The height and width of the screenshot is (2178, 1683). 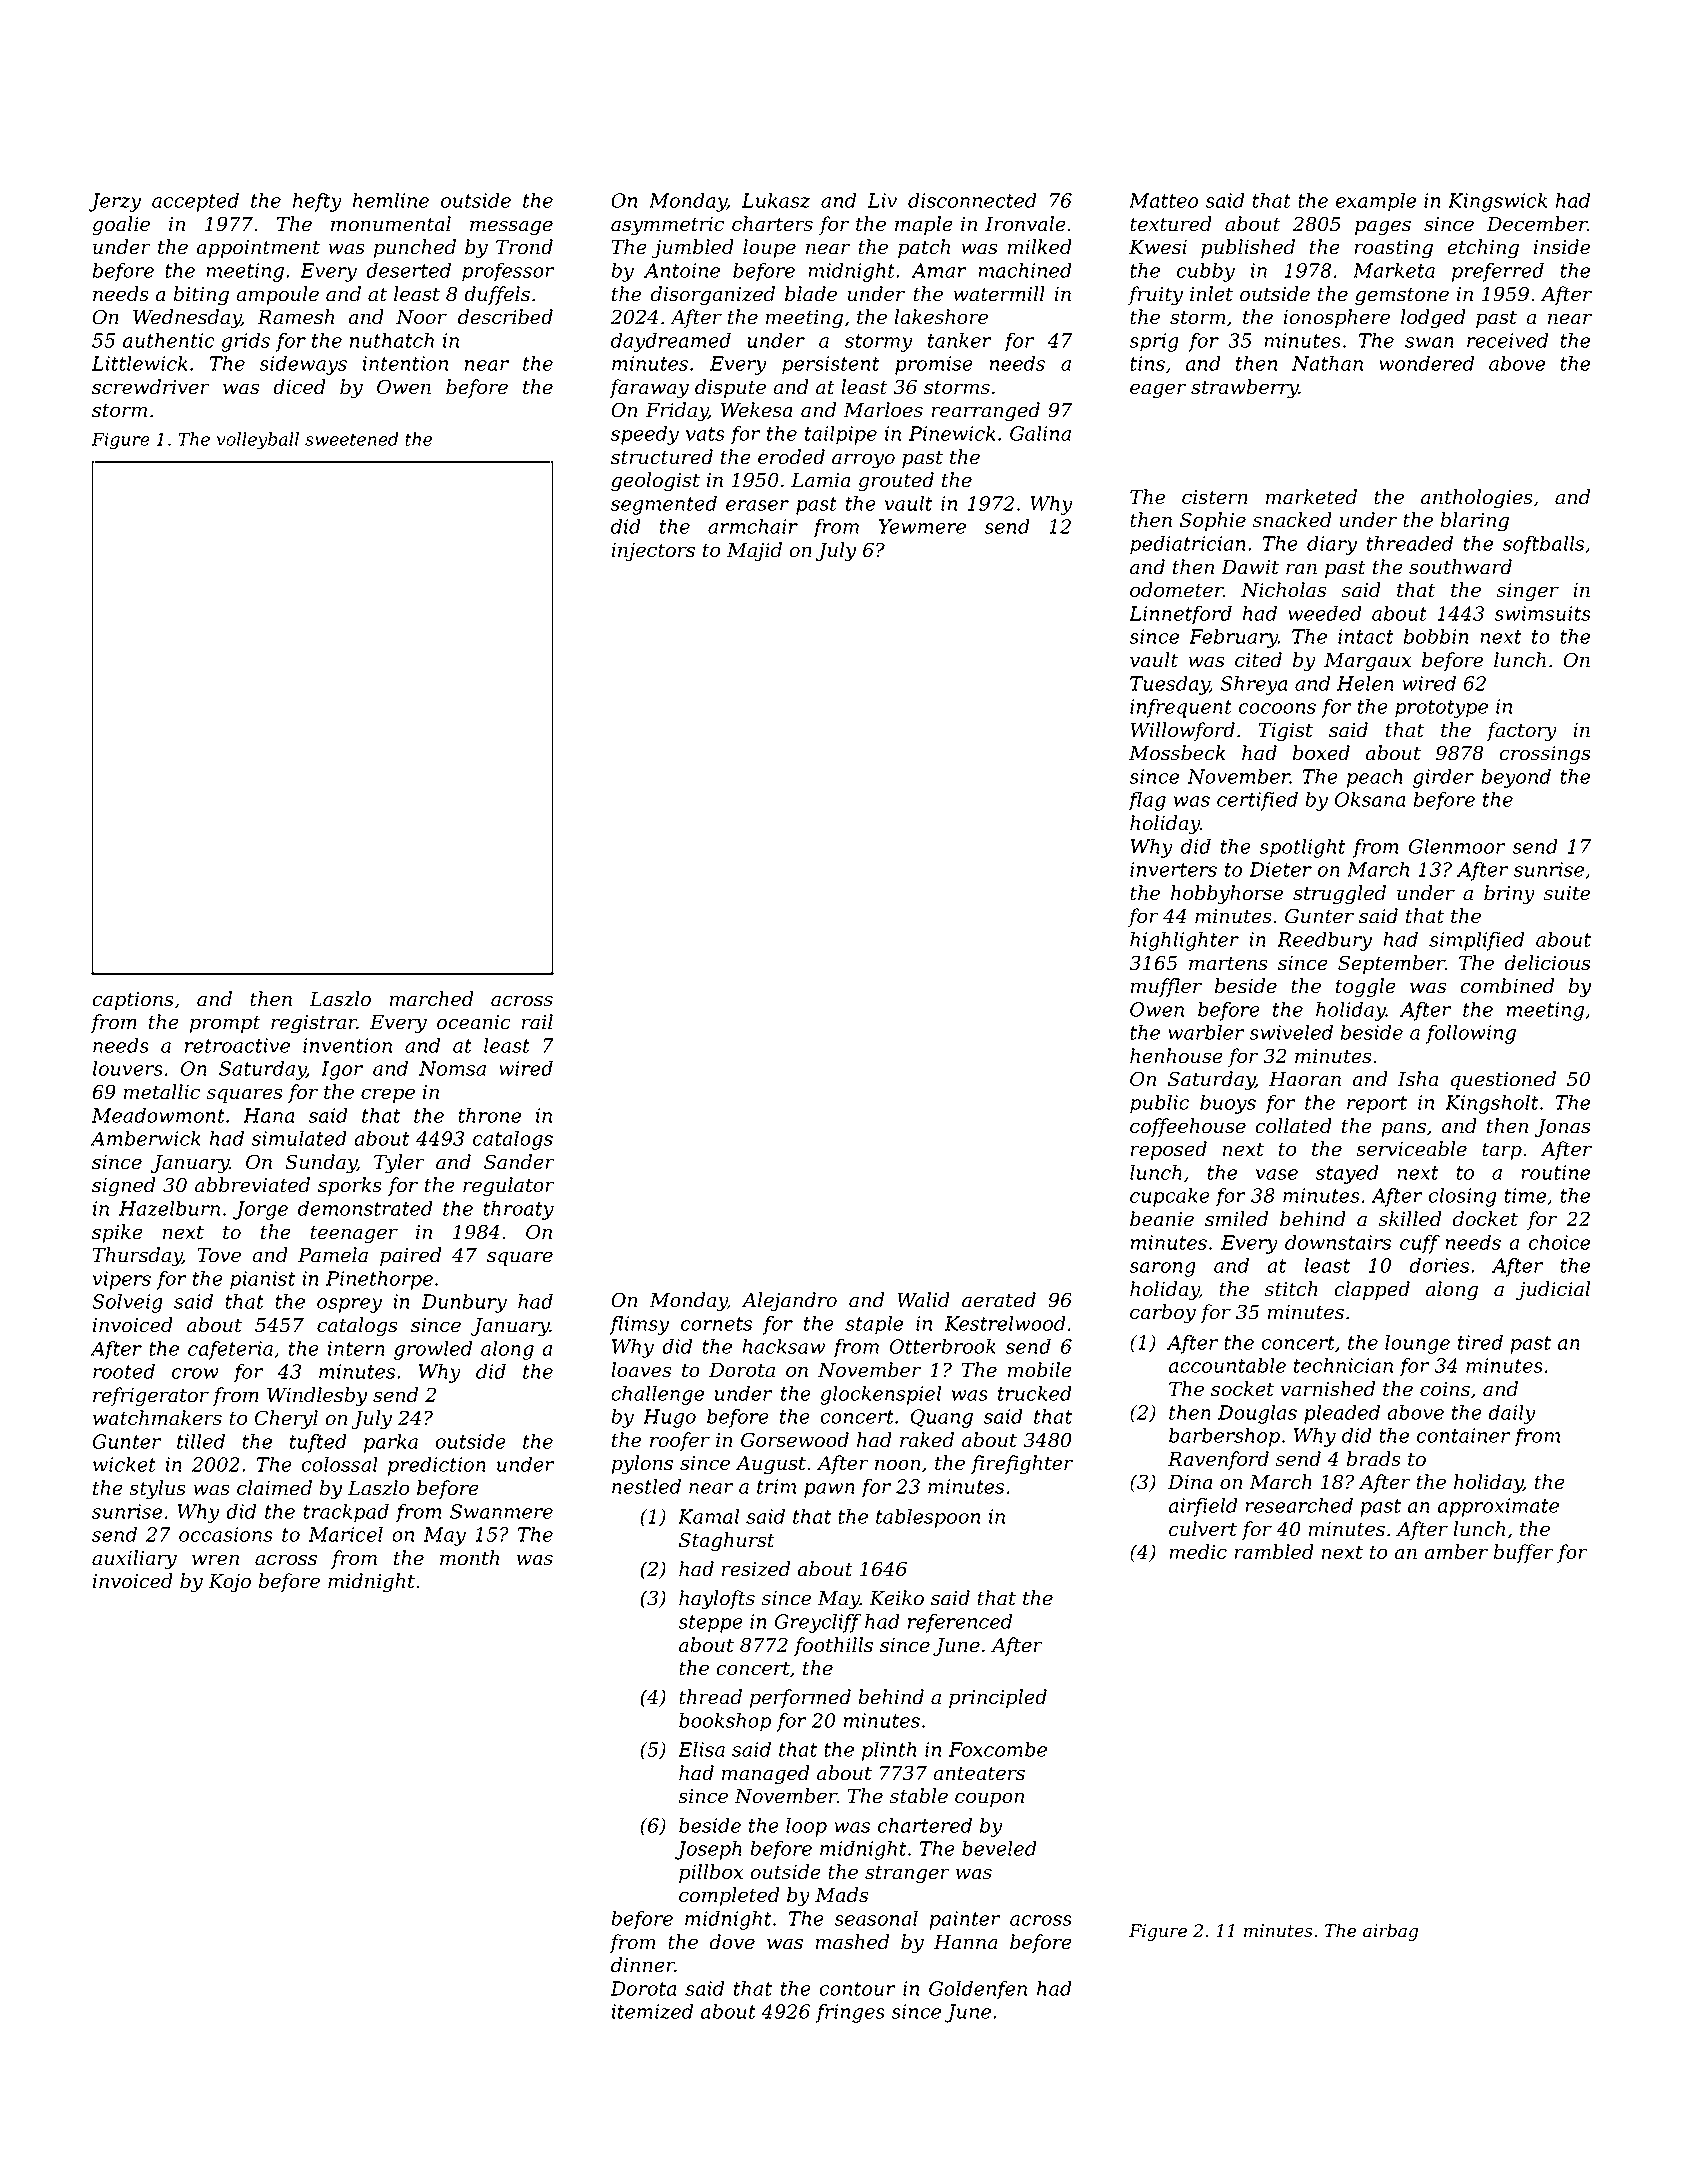 What do you see at coordinates (133, 1001) in the screenshot?
I see `captions` at bounding box center [133, 1001].
